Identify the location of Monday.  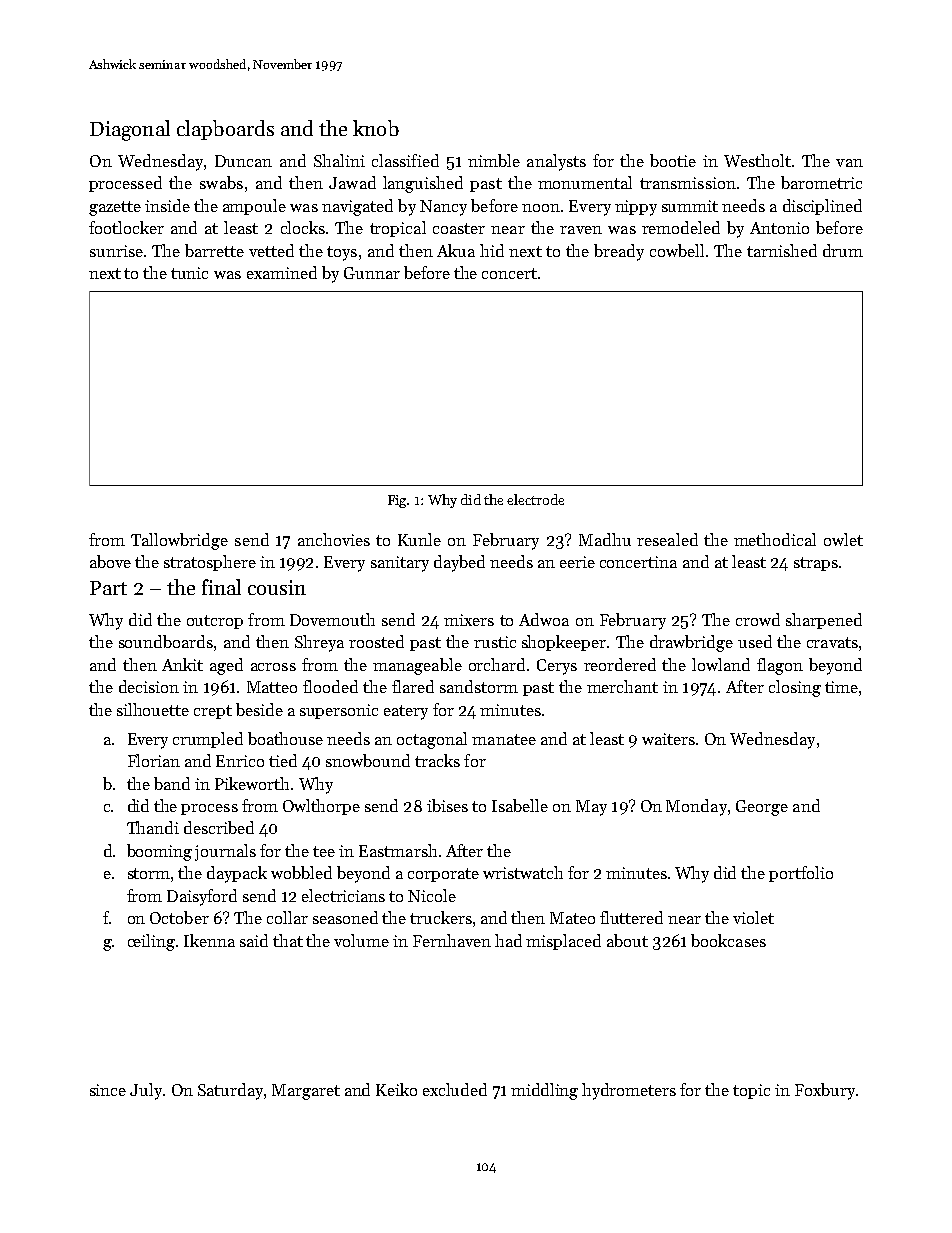
(696, 807).
